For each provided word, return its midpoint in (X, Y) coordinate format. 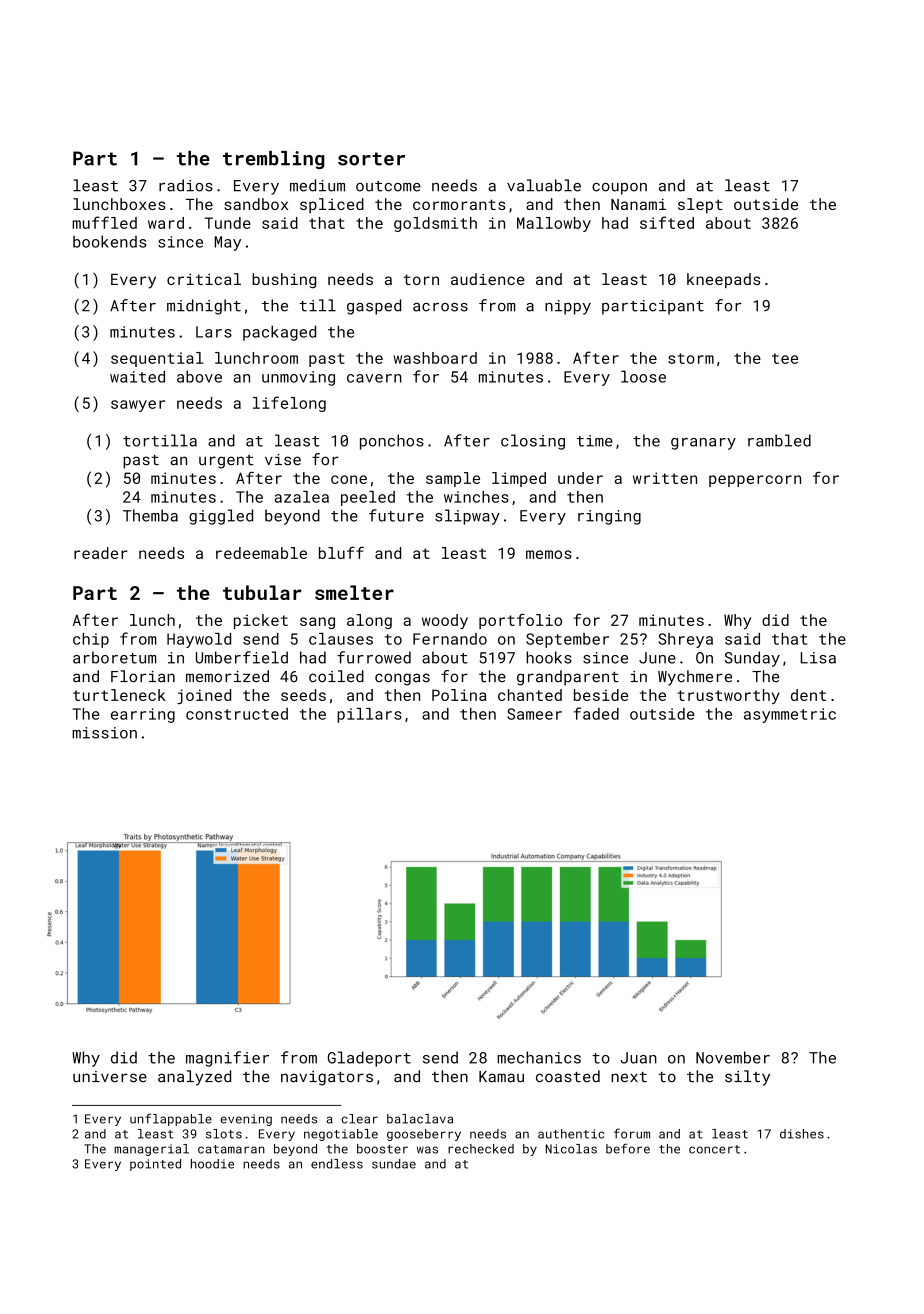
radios (186, 185)
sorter (371, 159)
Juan (638, 1058)
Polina (459, 695)
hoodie (212, 1164)
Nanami (638, 204)
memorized (227, 676)
